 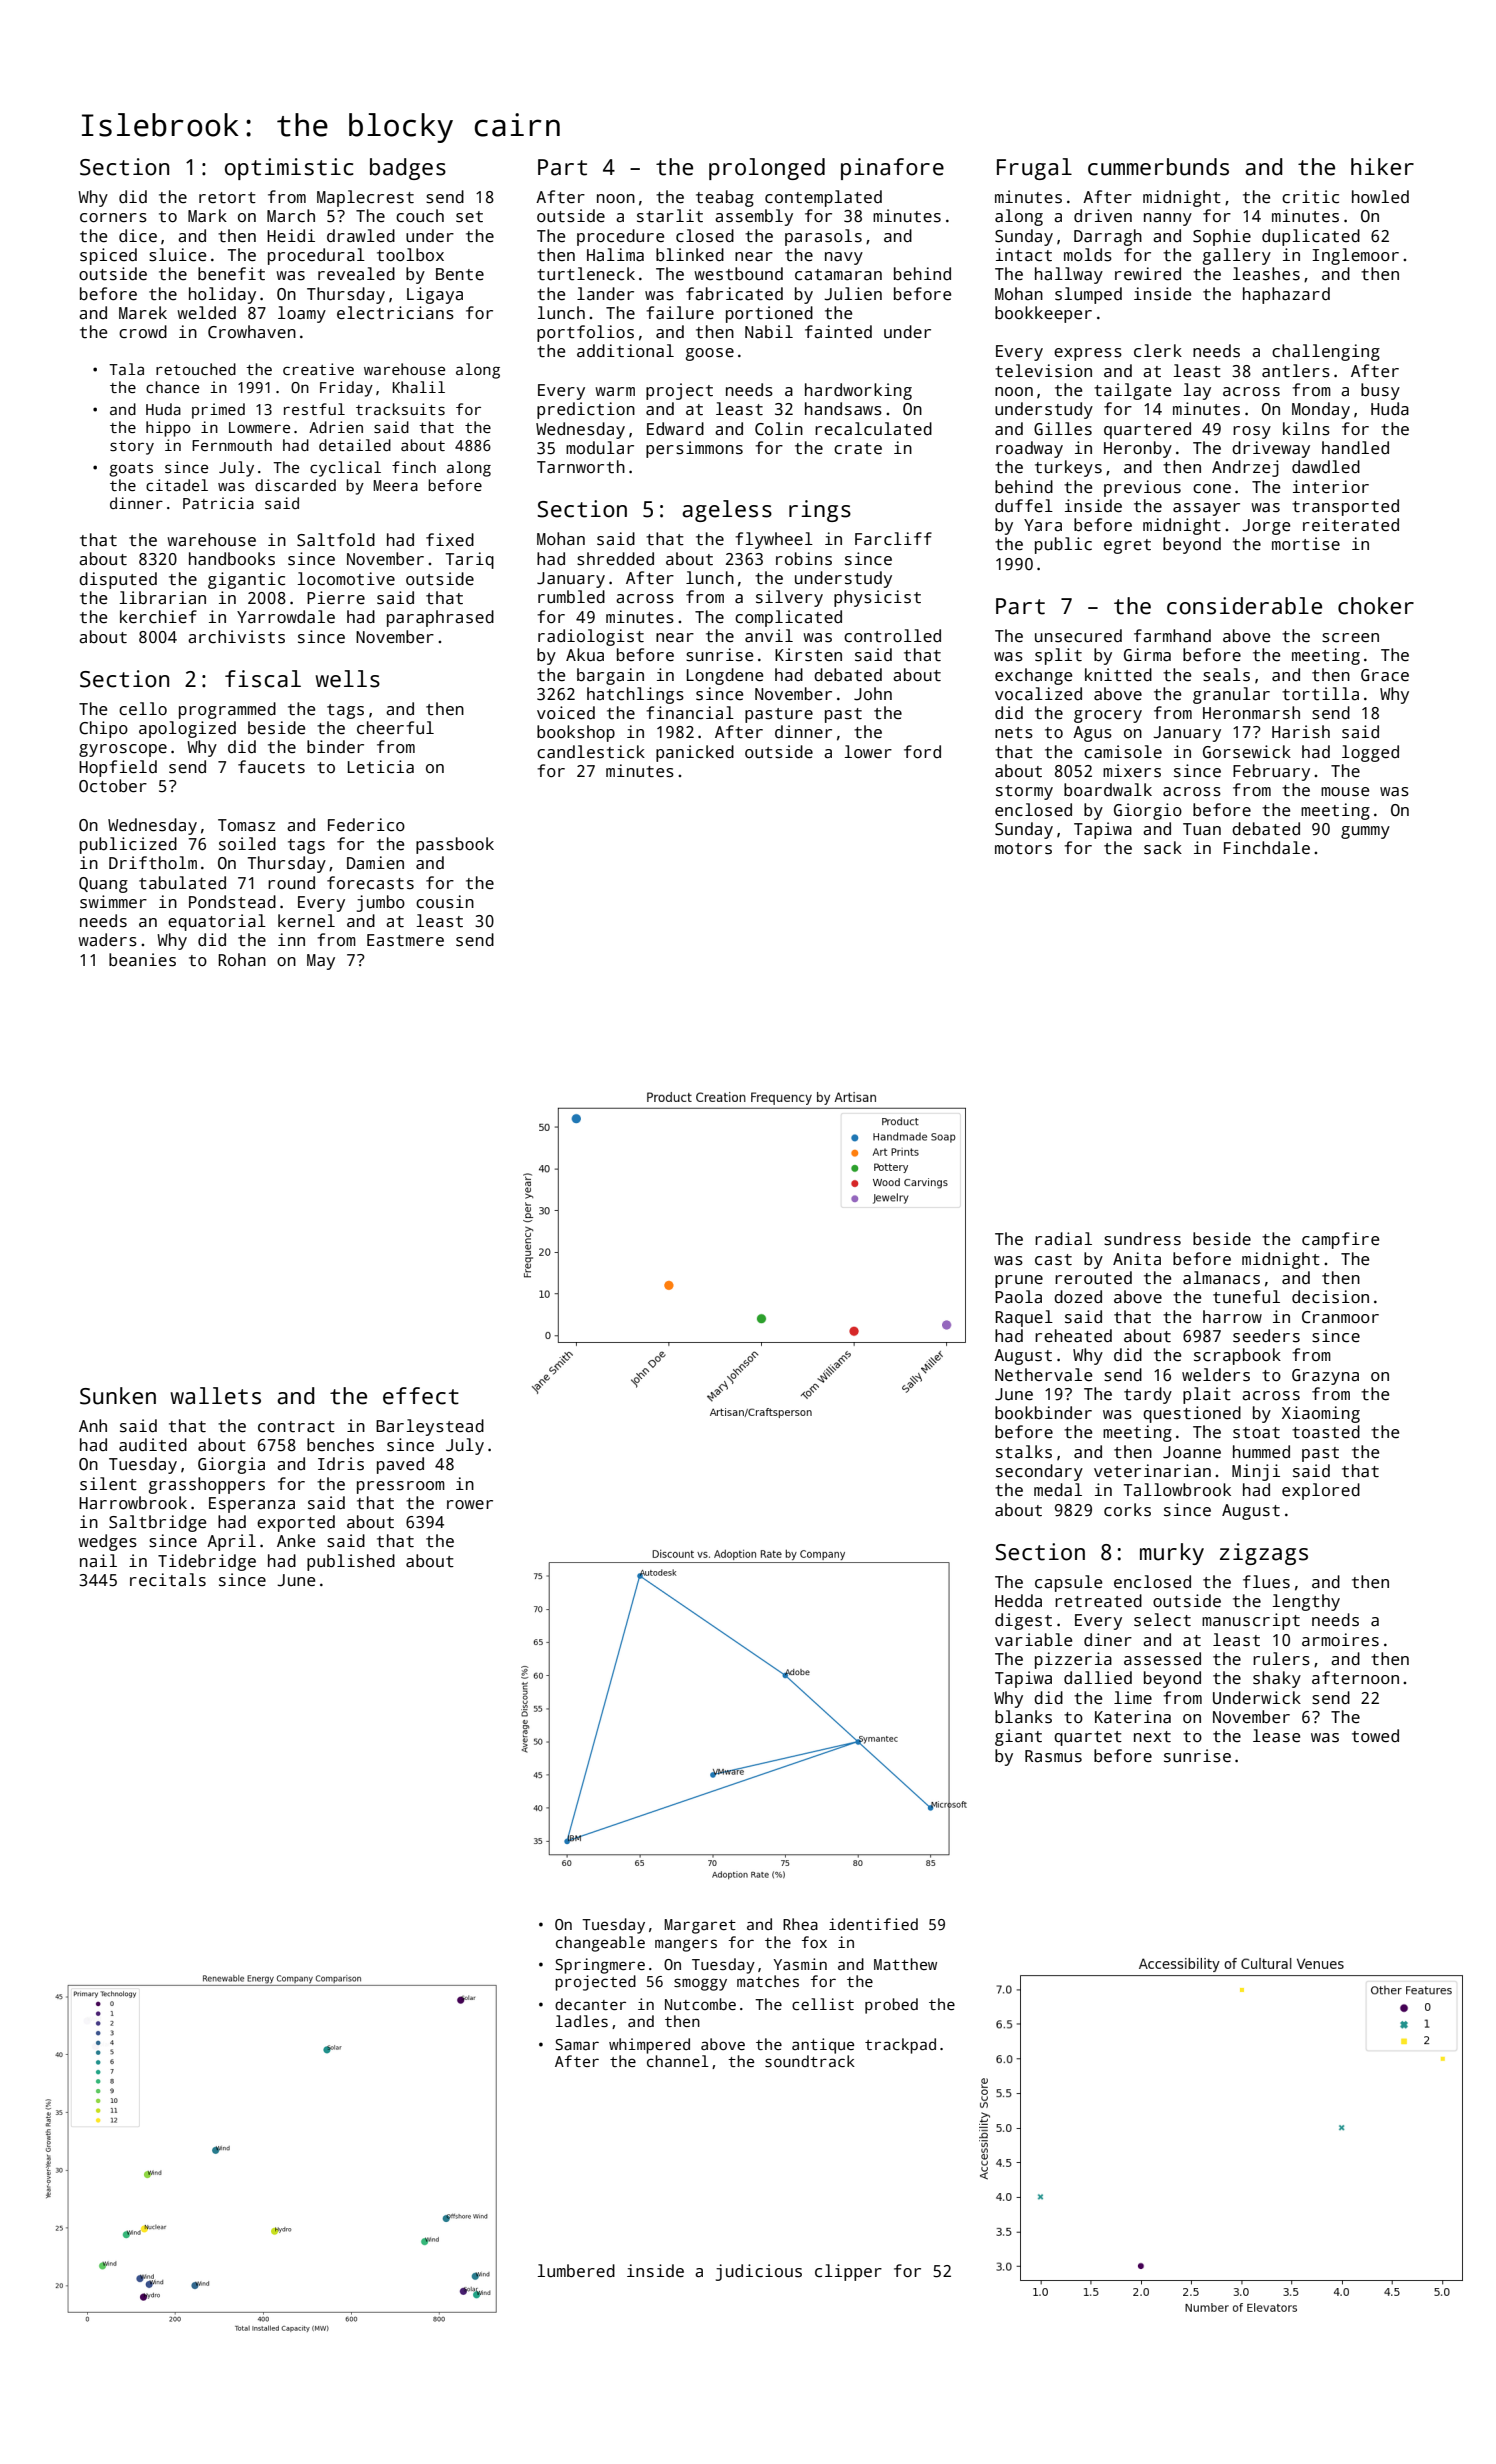 I want to click on clipper, so click(x=848, y=2272).
